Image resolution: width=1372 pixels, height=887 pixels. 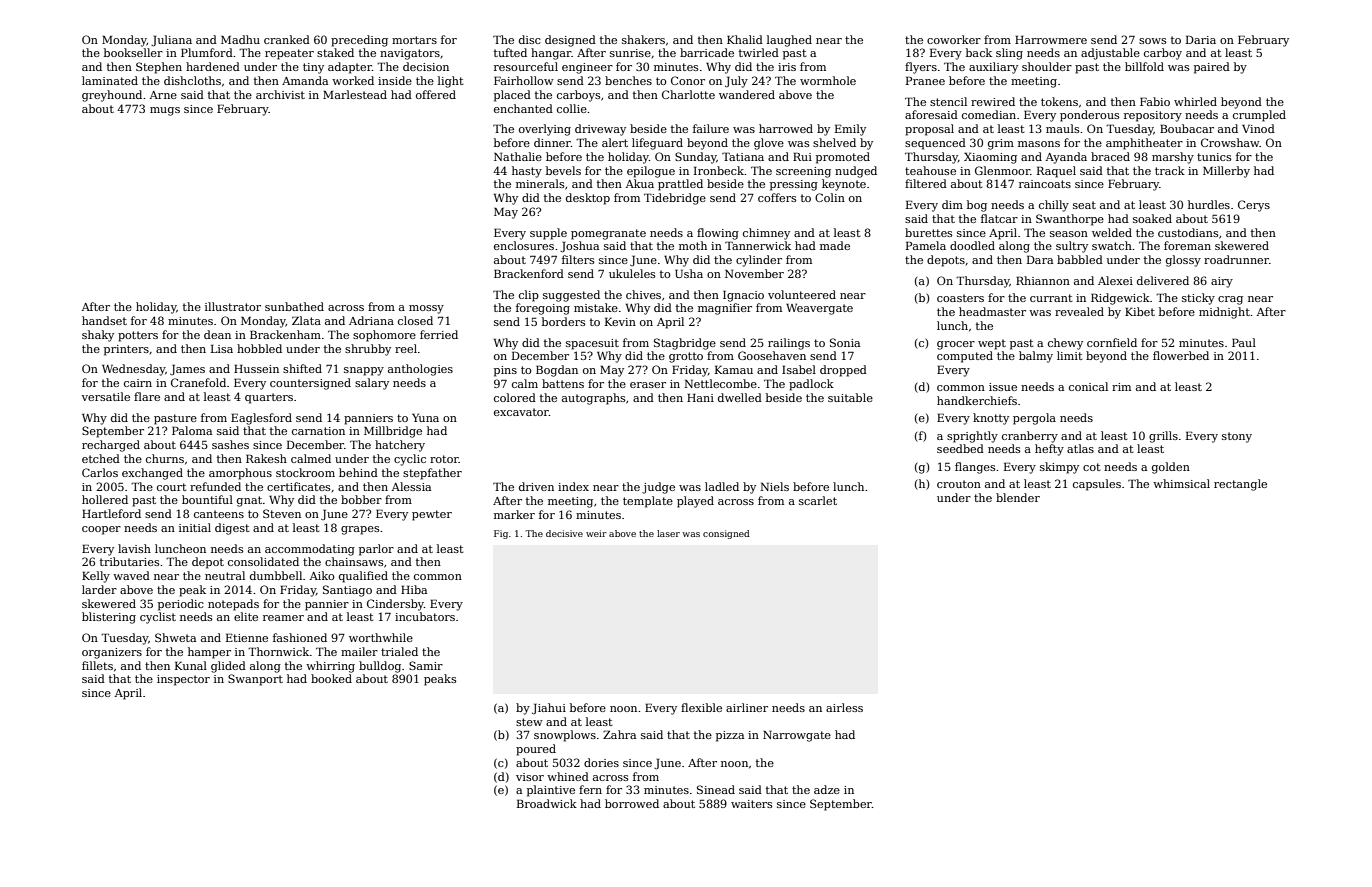 I want to click on shrubby, so click(x=368, y=350).
